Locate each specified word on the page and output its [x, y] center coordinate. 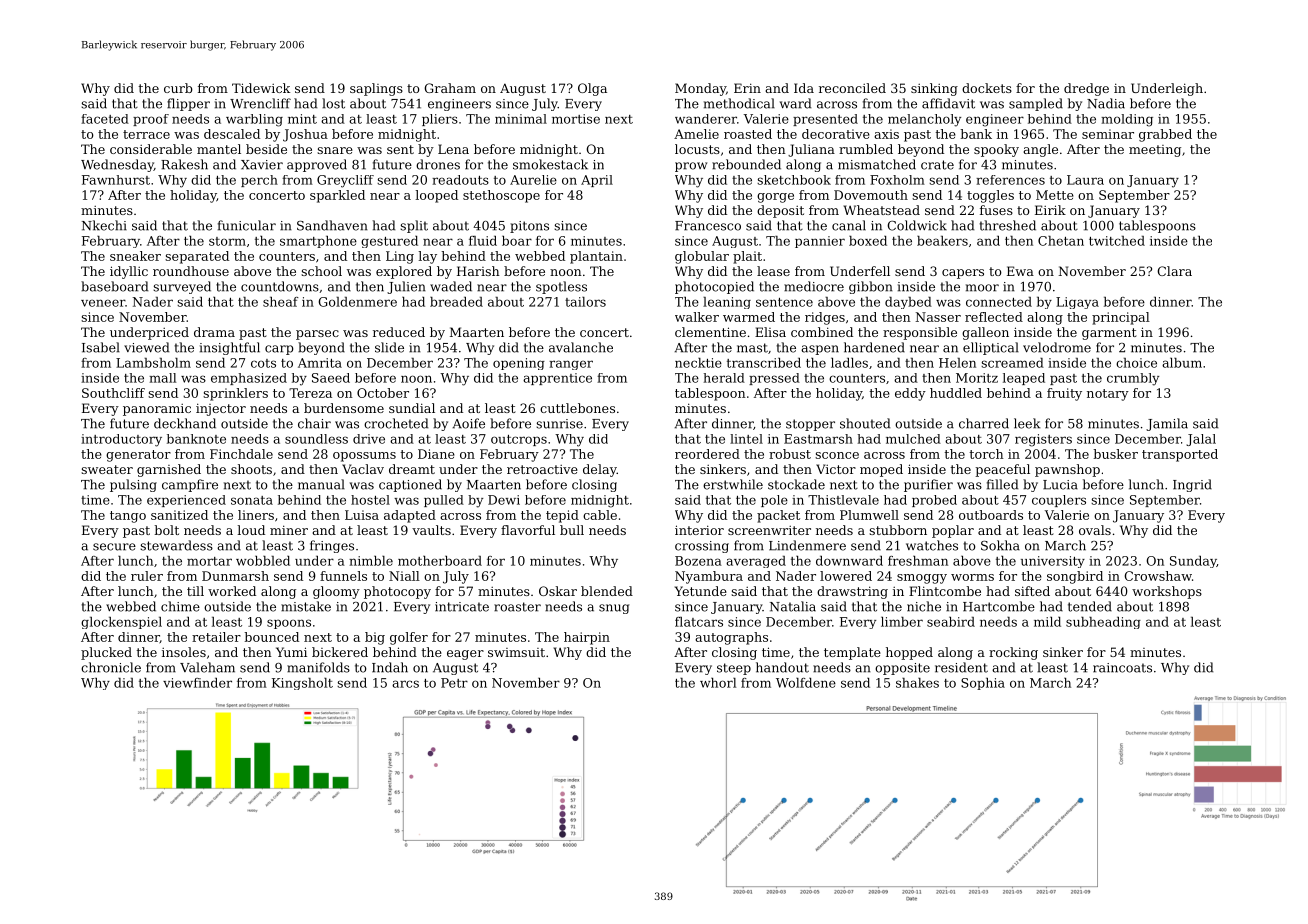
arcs [405, 684]
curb [178, 88]
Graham [450, 88]
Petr [454, 683]
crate [937, 165]
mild [1047, 622]
